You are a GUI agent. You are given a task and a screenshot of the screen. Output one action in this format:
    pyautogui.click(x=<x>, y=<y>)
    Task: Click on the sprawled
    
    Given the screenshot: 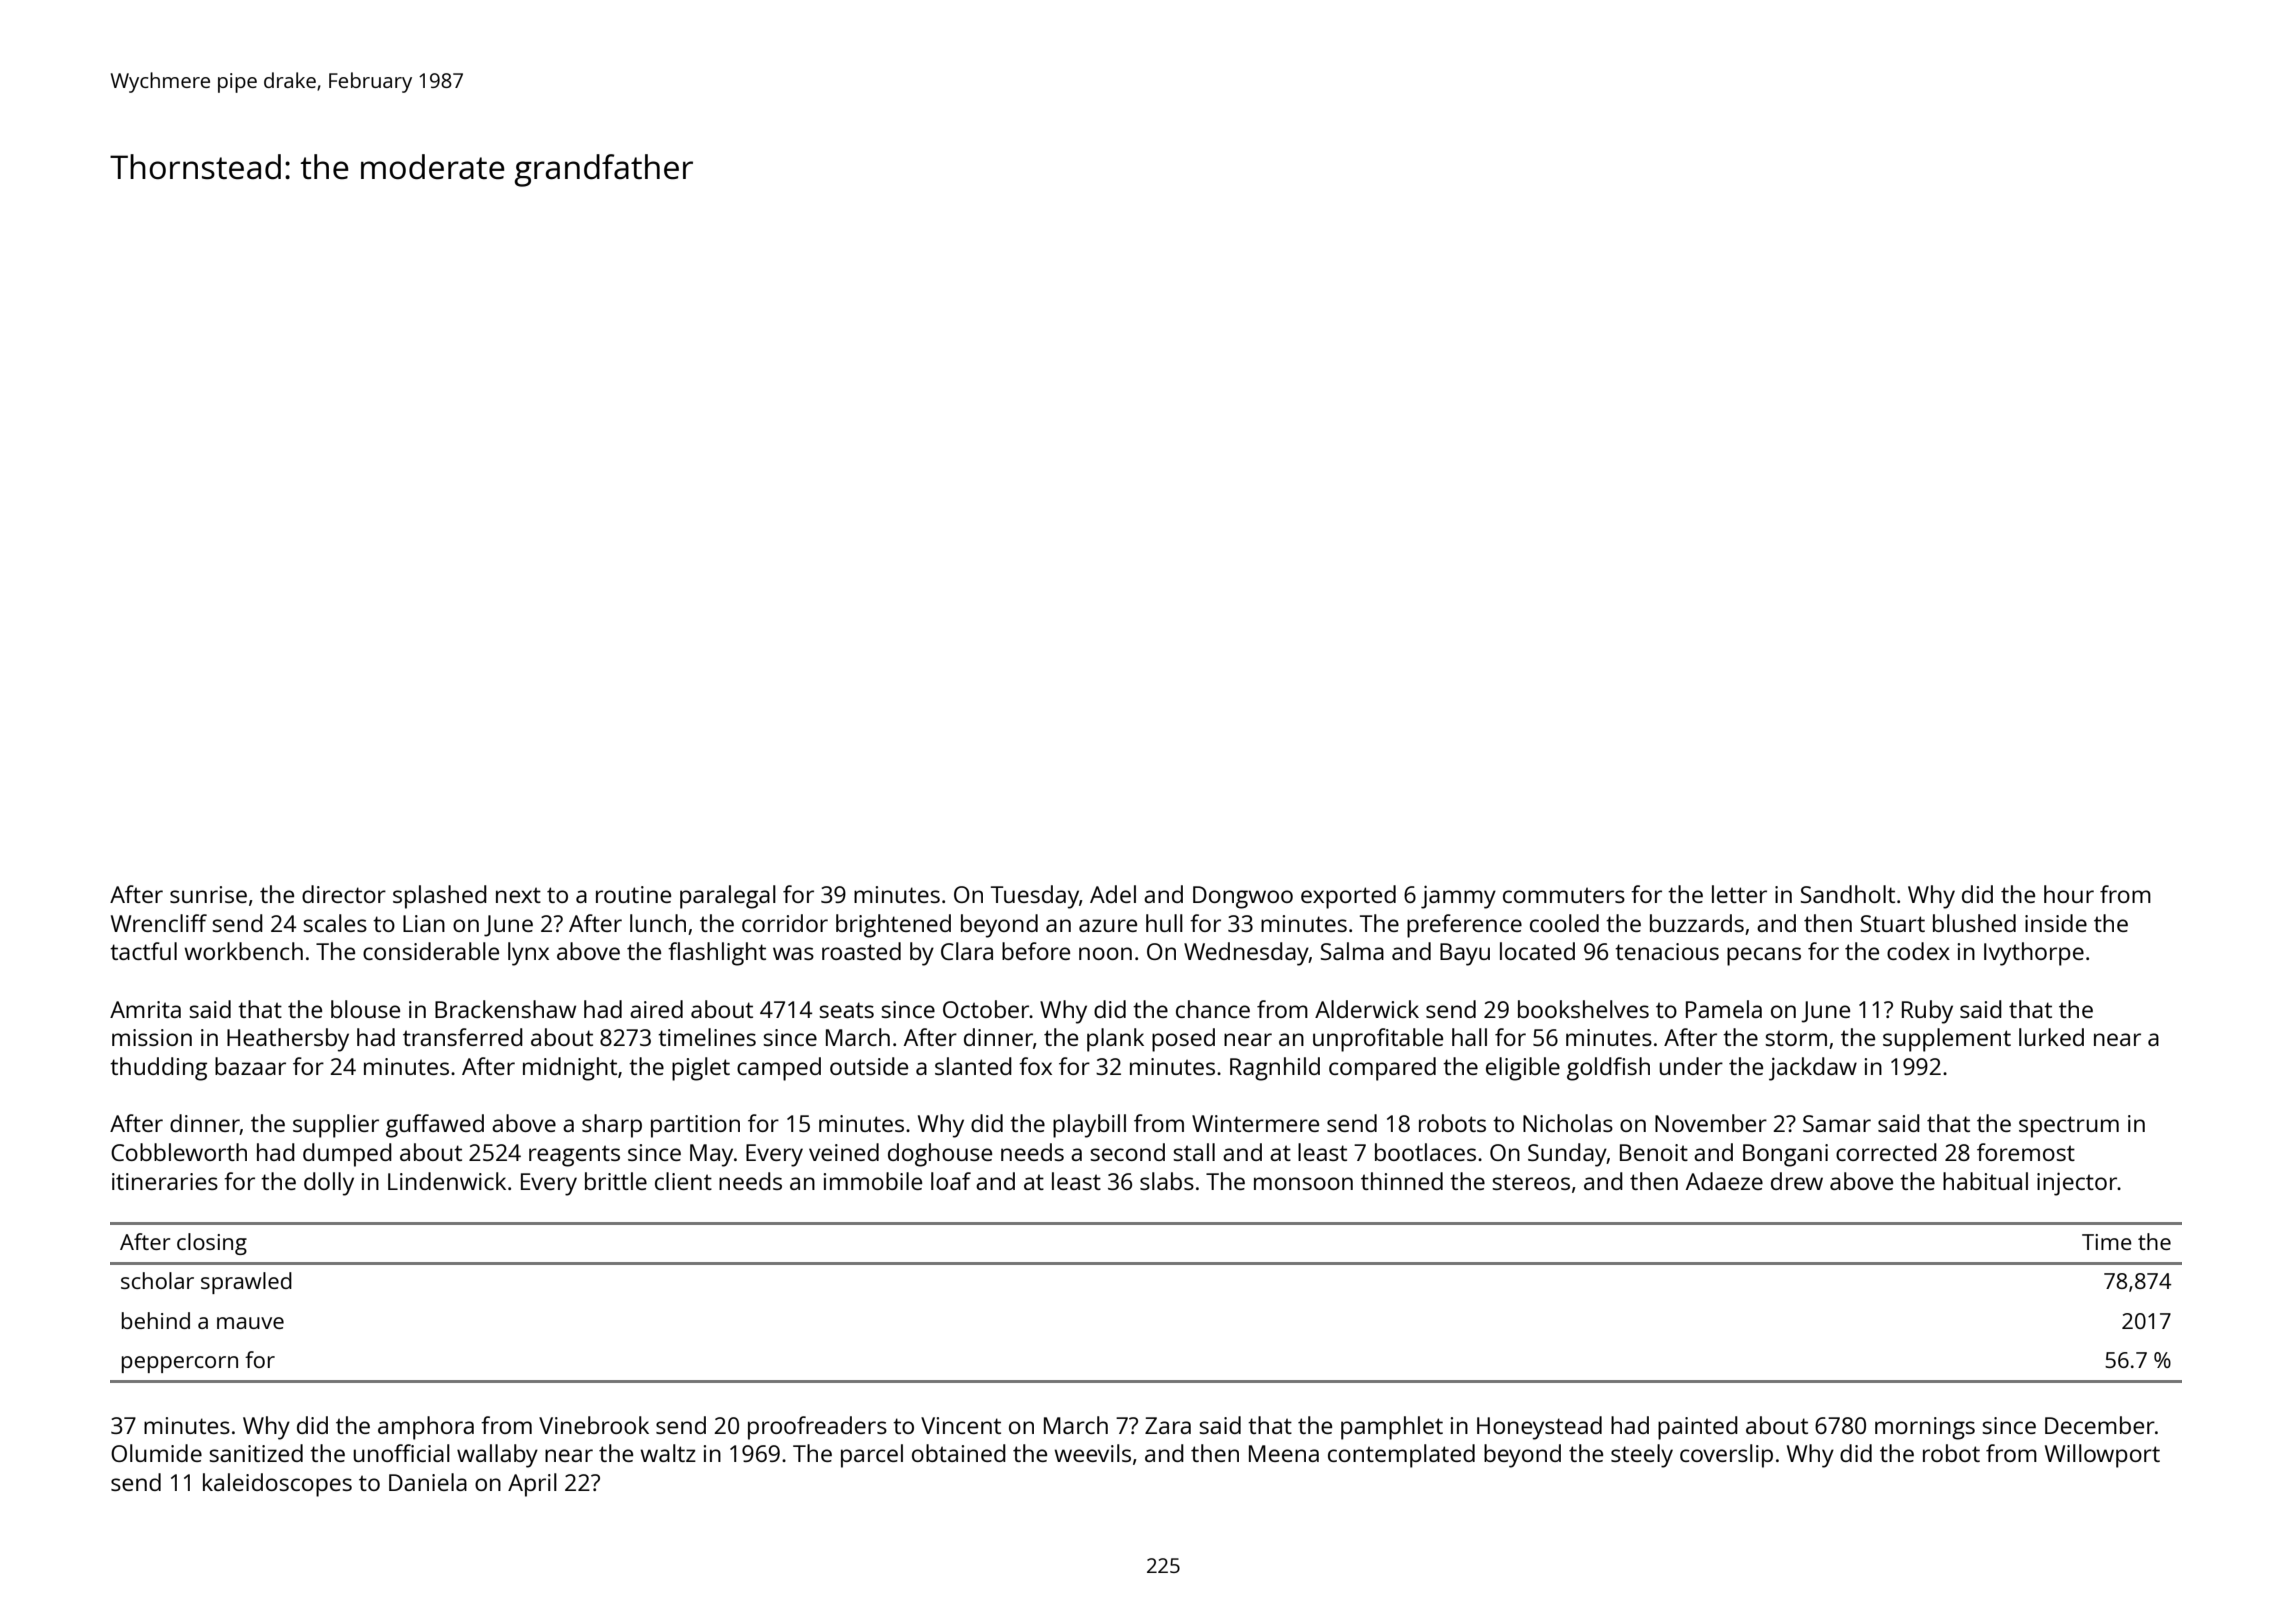 What is the action you would take?
    pyautogui.click(x=246, y=1283)
